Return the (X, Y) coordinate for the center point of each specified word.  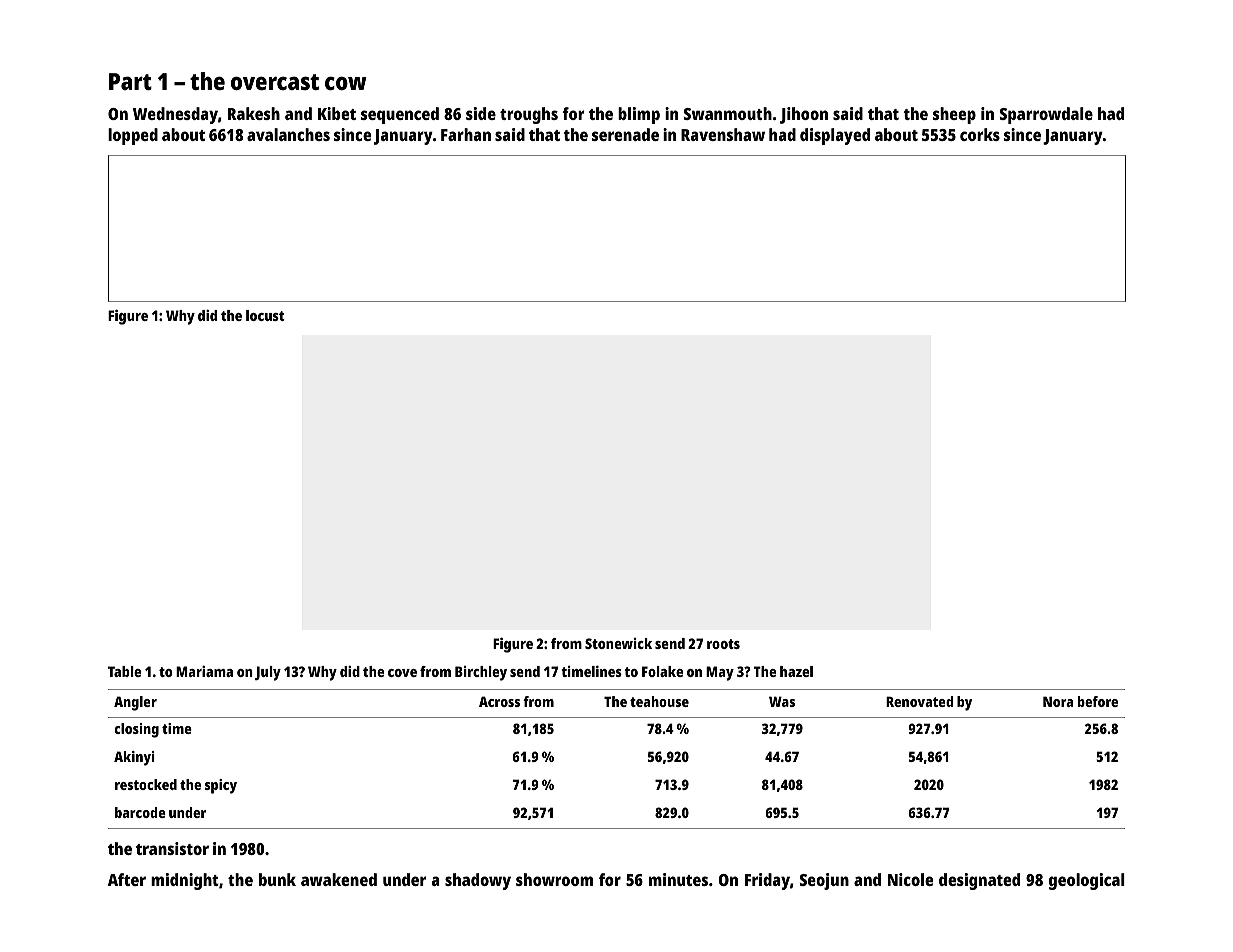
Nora (1058, 701)
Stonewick (618, 643)
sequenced (400, 115)
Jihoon (804, 115)
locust (265, 315)
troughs (529, 115)
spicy (221, 786)
